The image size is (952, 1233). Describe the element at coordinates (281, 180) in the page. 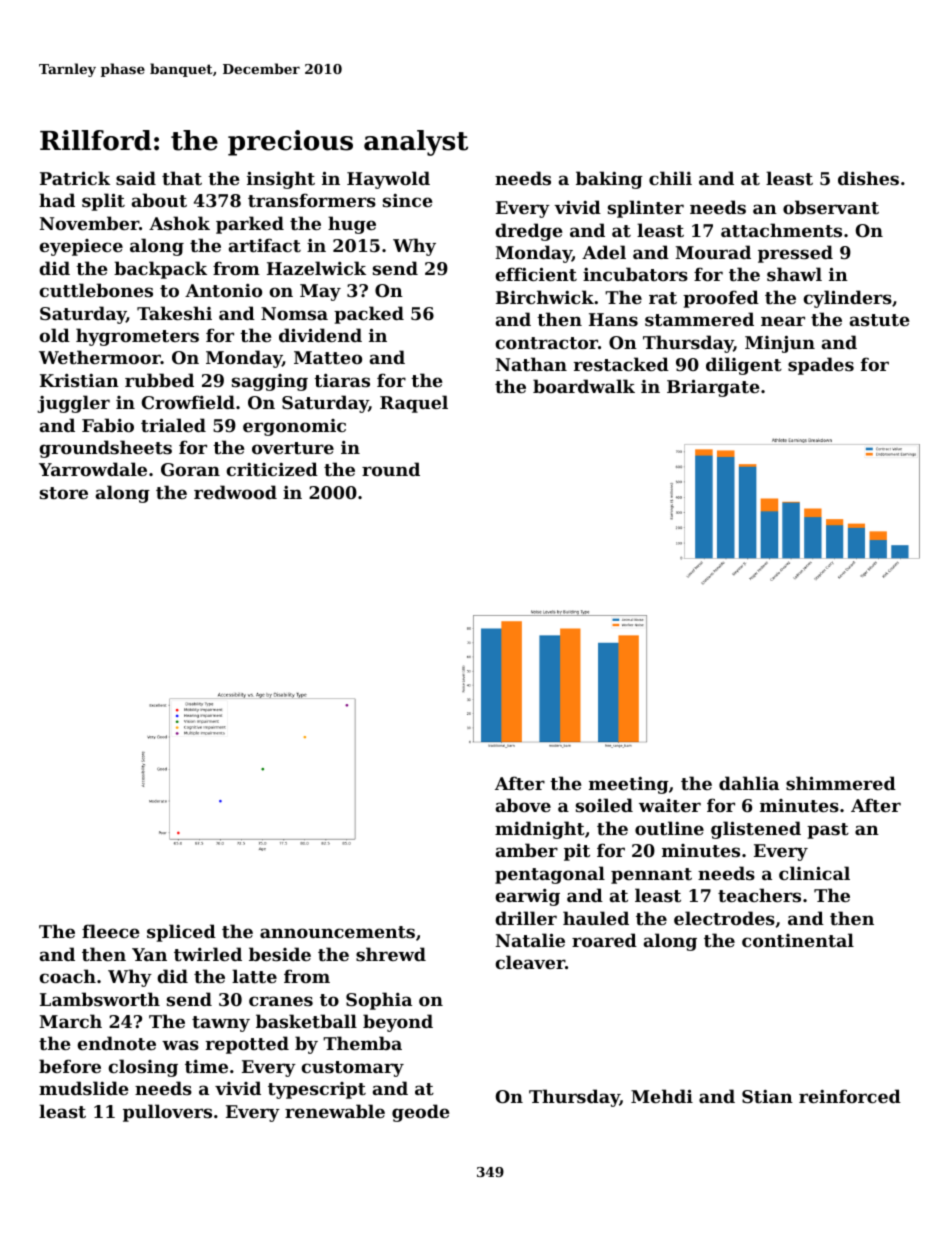

I see `insight` at that location.
